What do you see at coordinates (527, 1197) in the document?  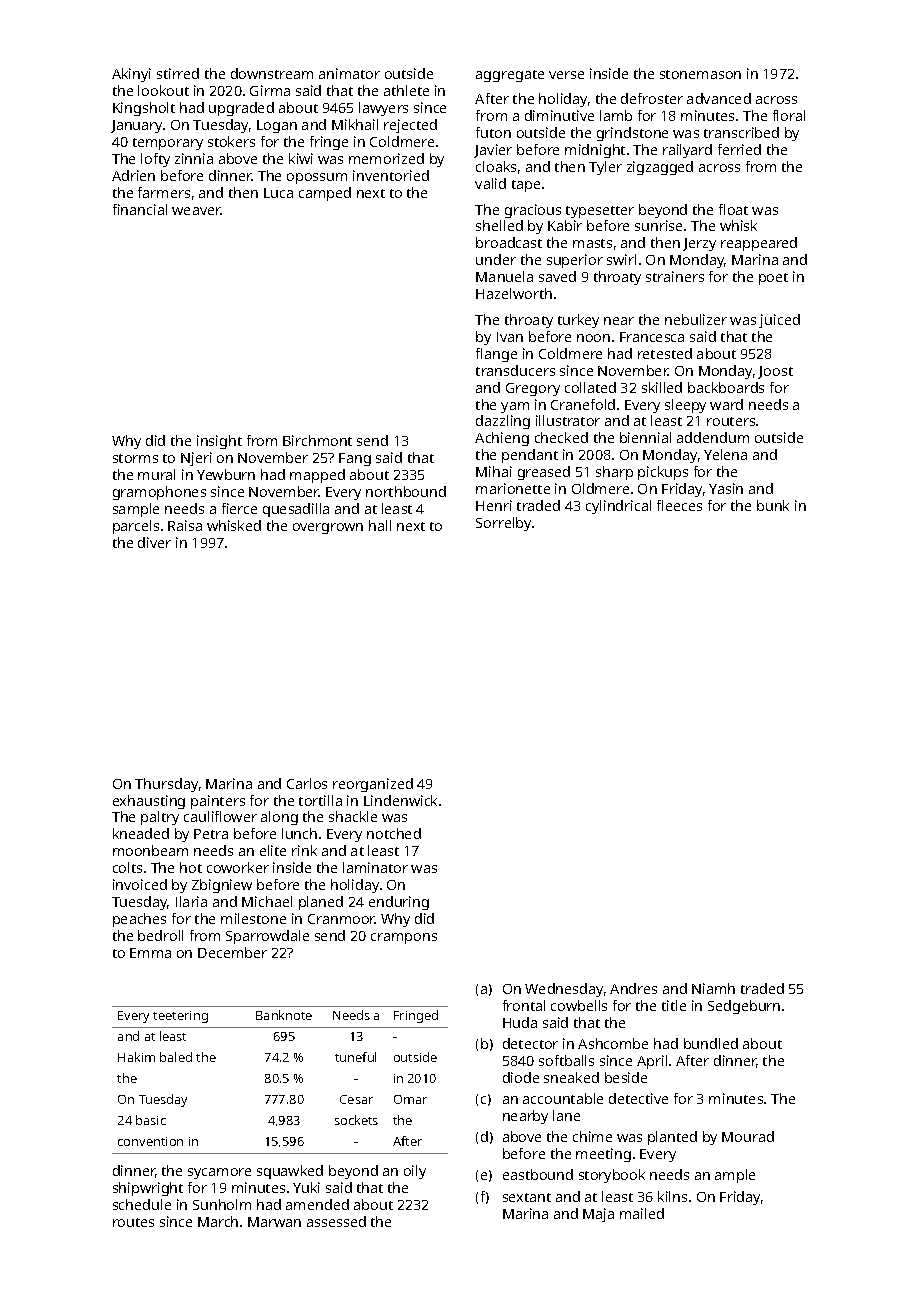 I see `sextant` at bounding box center [527, 1197].
